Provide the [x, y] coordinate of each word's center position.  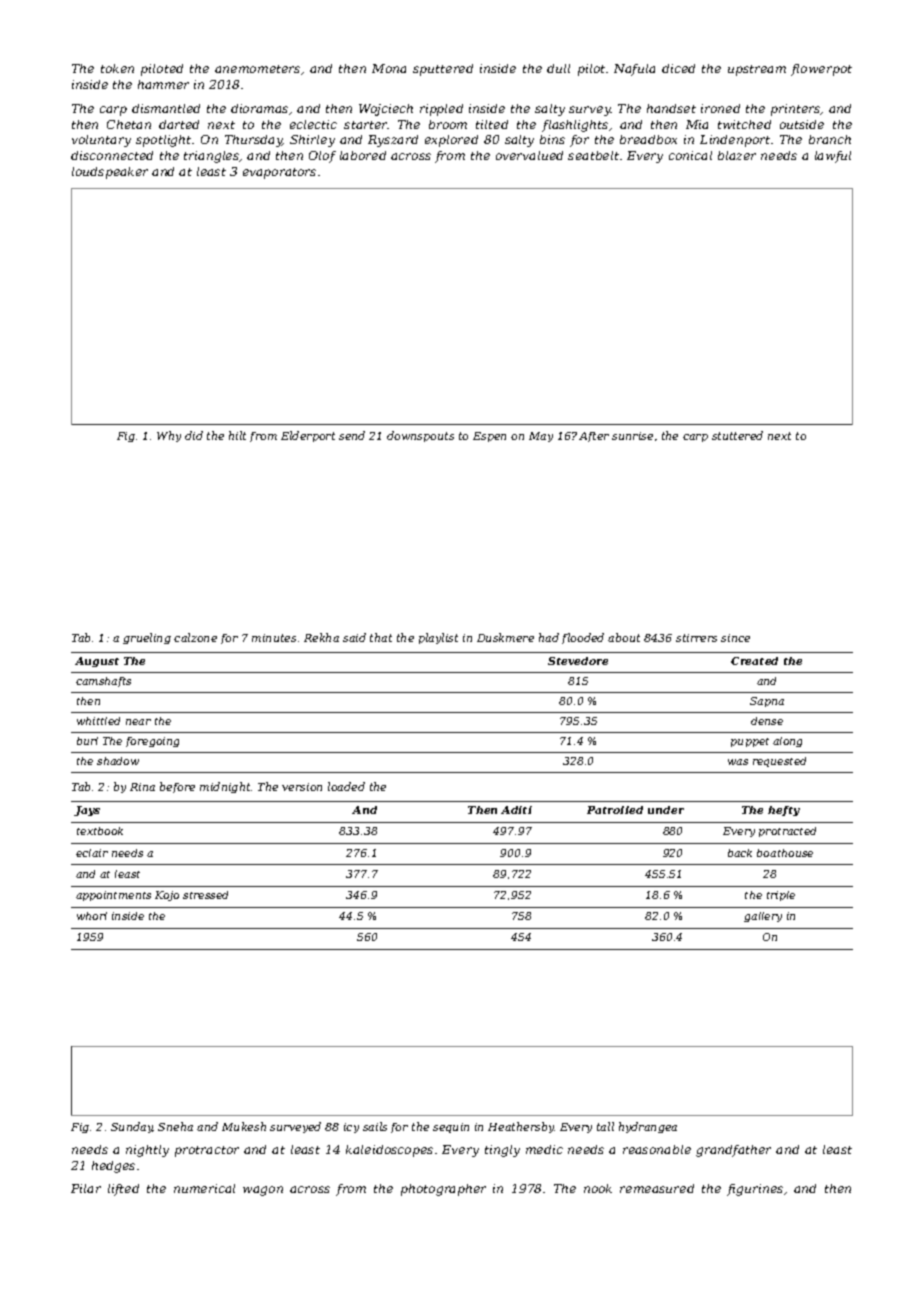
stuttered [737, 435]
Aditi [516, 810]
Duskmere [505, 637]
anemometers [257, 69]
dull [558, 68]
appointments [113, 896]
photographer [443, 1190]
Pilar [86, 1188]
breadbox [648, 139]
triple [781, 896]
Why [169, 436]
